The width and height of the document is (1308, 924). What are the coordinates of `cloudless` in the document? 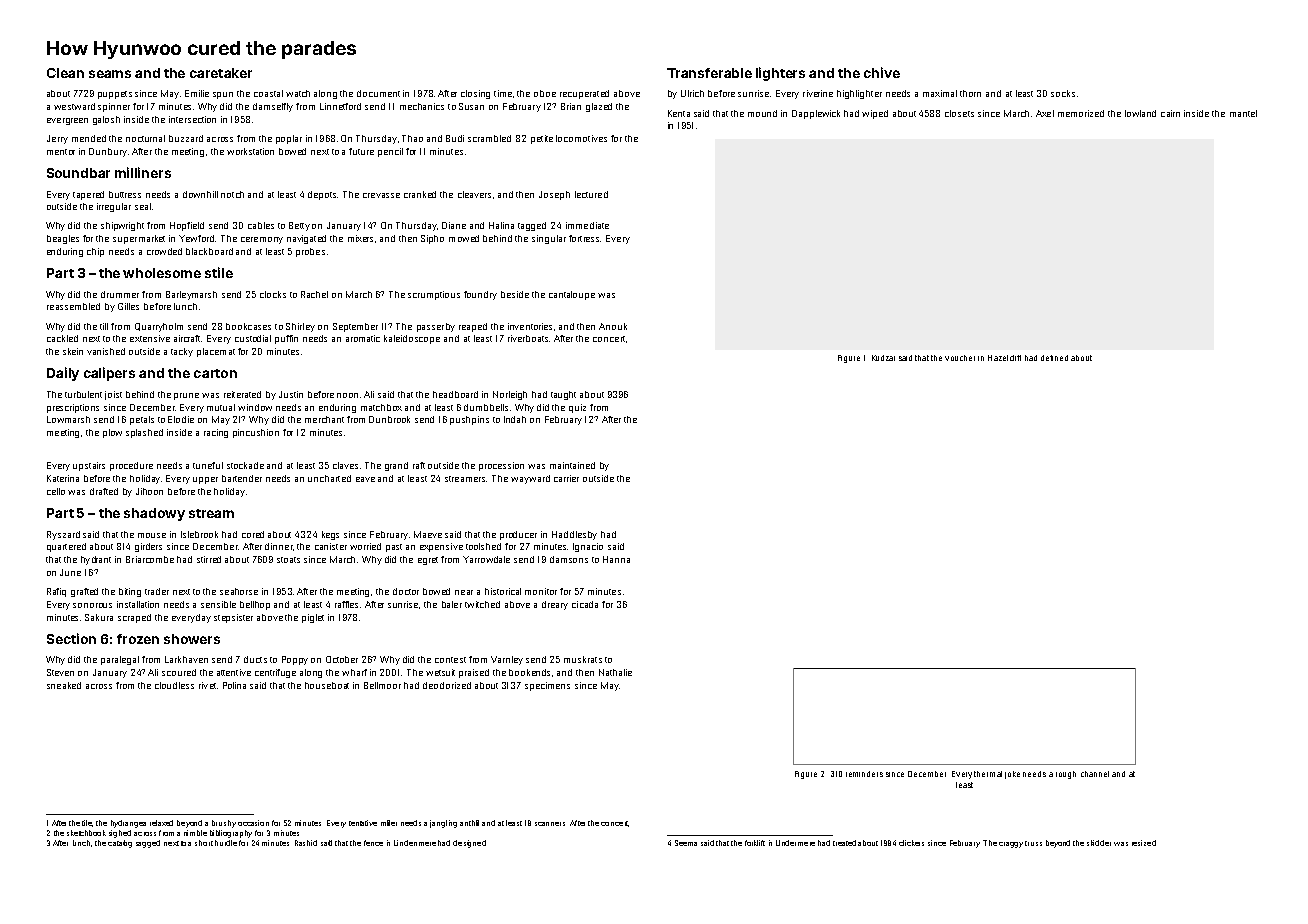 It's located at (174, 685).
